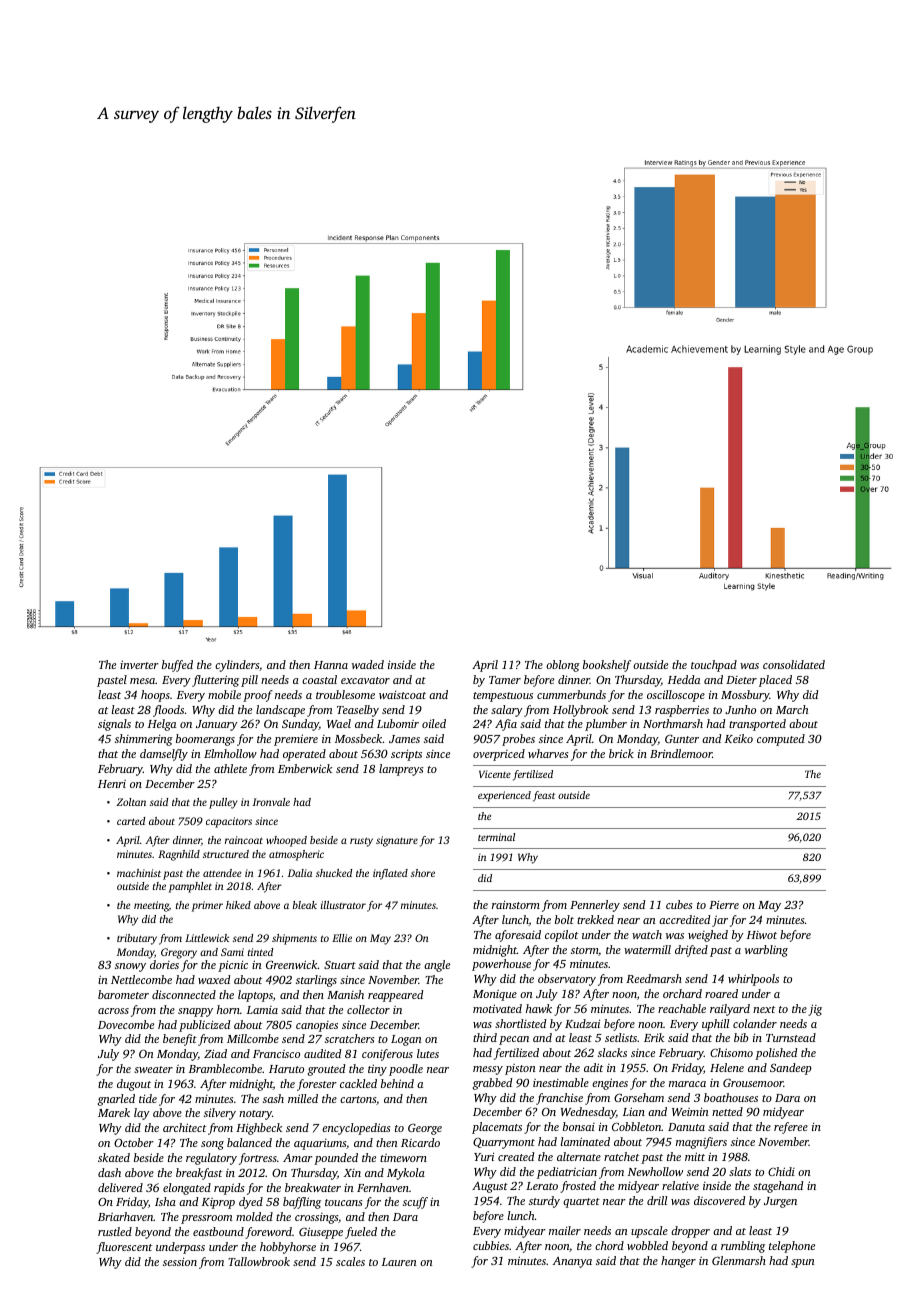 The height and width of the screenshot is (1308, 924). I want to click on Greenwick, so click(292, 964).
